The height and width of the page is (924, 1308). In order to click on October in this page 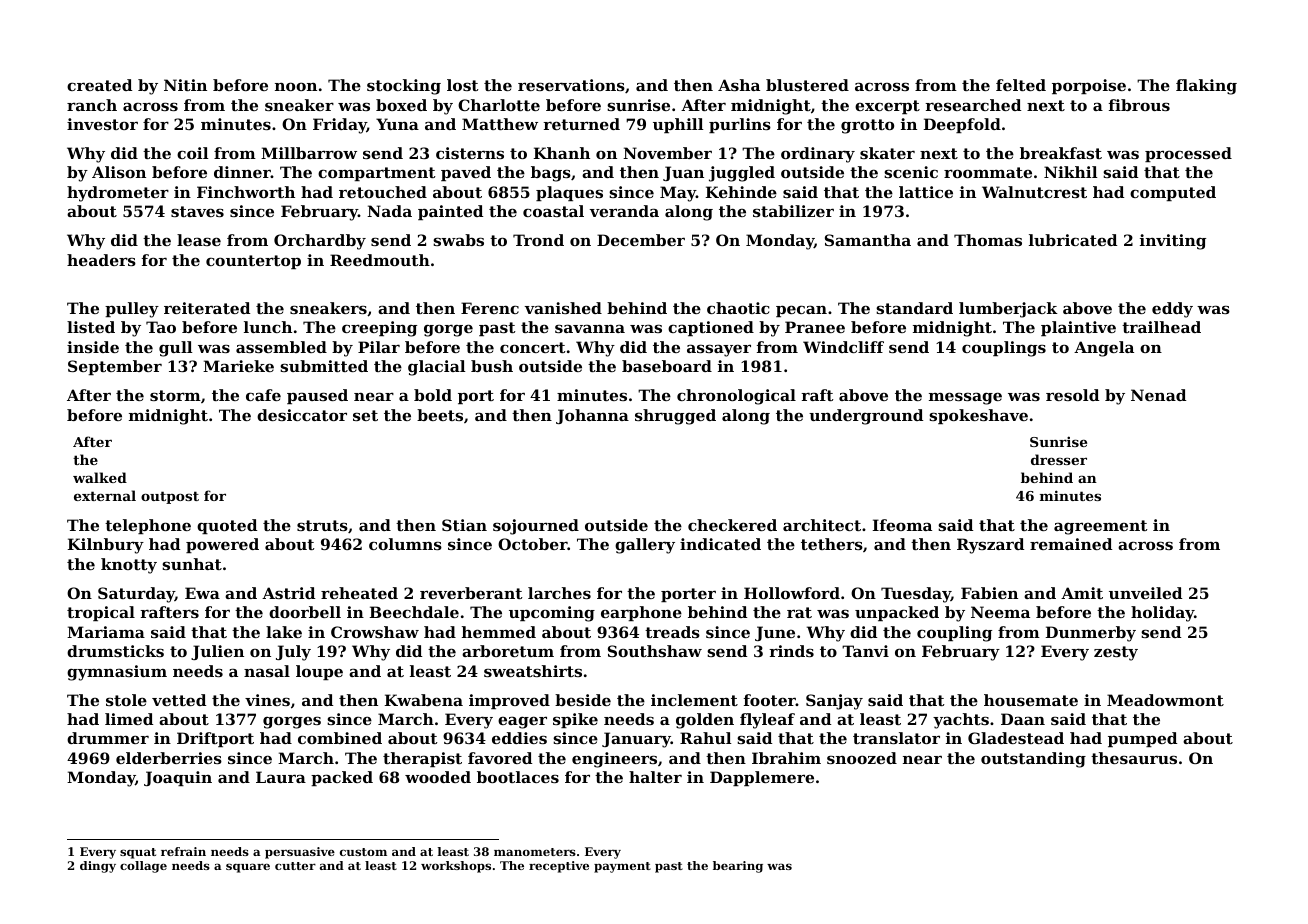, I will do `click(533, 544)`.
